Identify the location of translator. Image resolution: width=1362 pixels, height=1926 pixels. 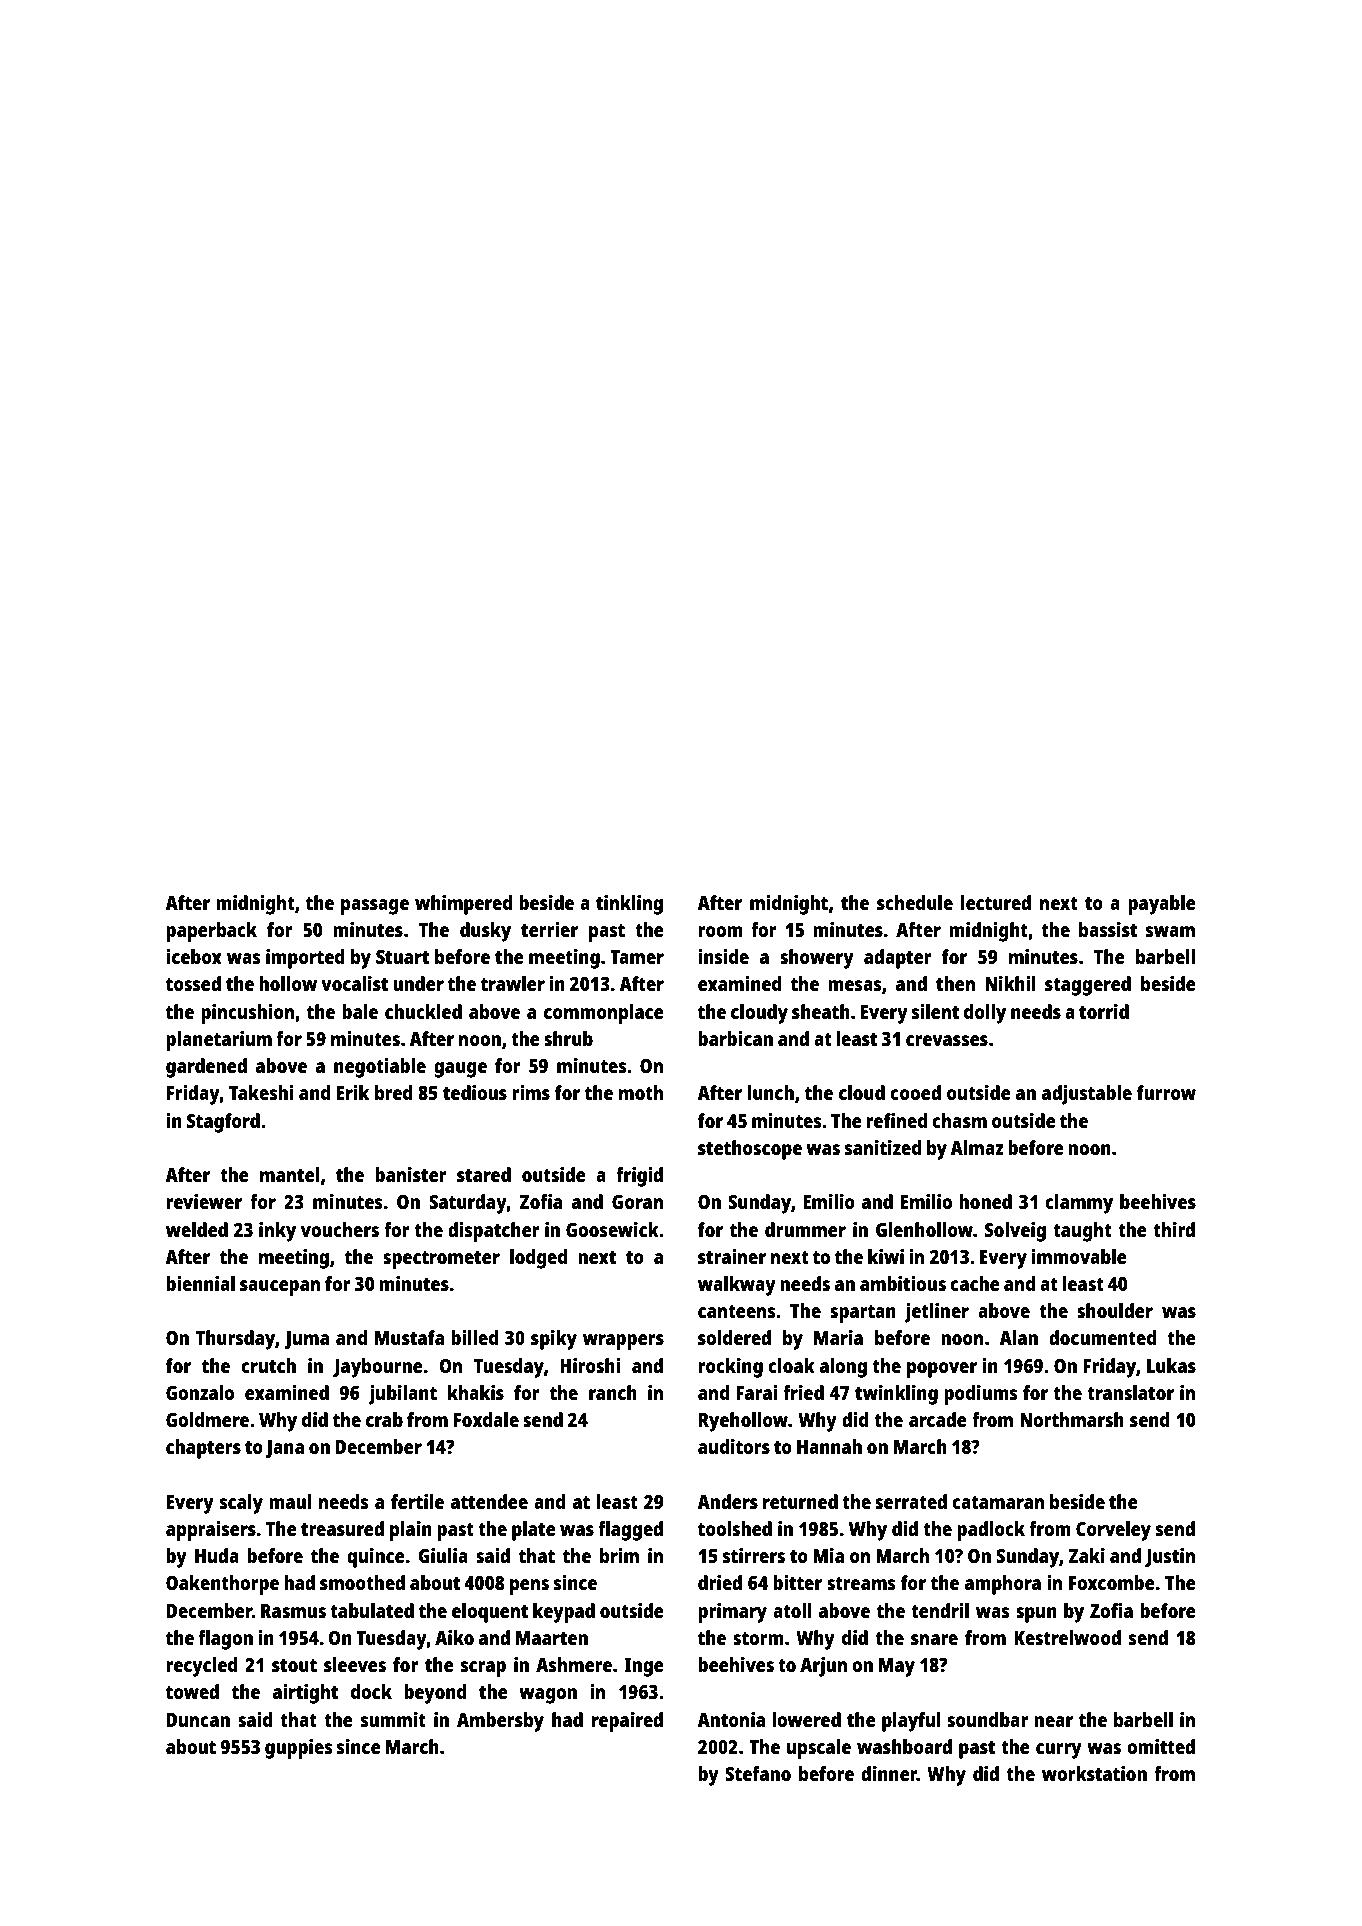
(1130, 1392).
